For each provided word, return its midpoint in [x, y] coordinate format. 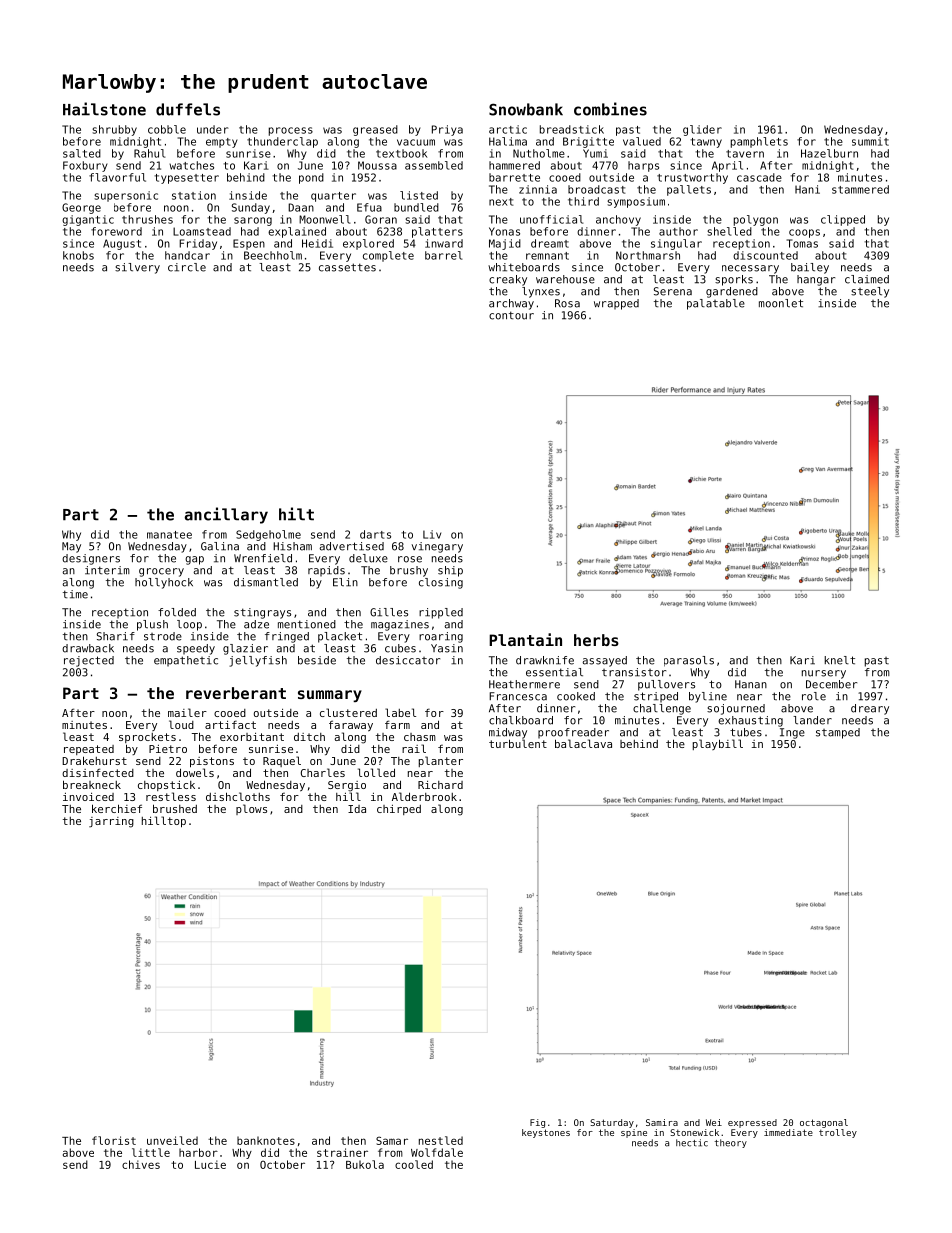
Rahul [150, 153]
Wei [714, 1122]
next [501, 202]
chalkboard [521, 720]
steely [870, 292]
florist [114, 1140]
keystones [546, 1133]
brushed [175, 808]
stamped [838, 733]
